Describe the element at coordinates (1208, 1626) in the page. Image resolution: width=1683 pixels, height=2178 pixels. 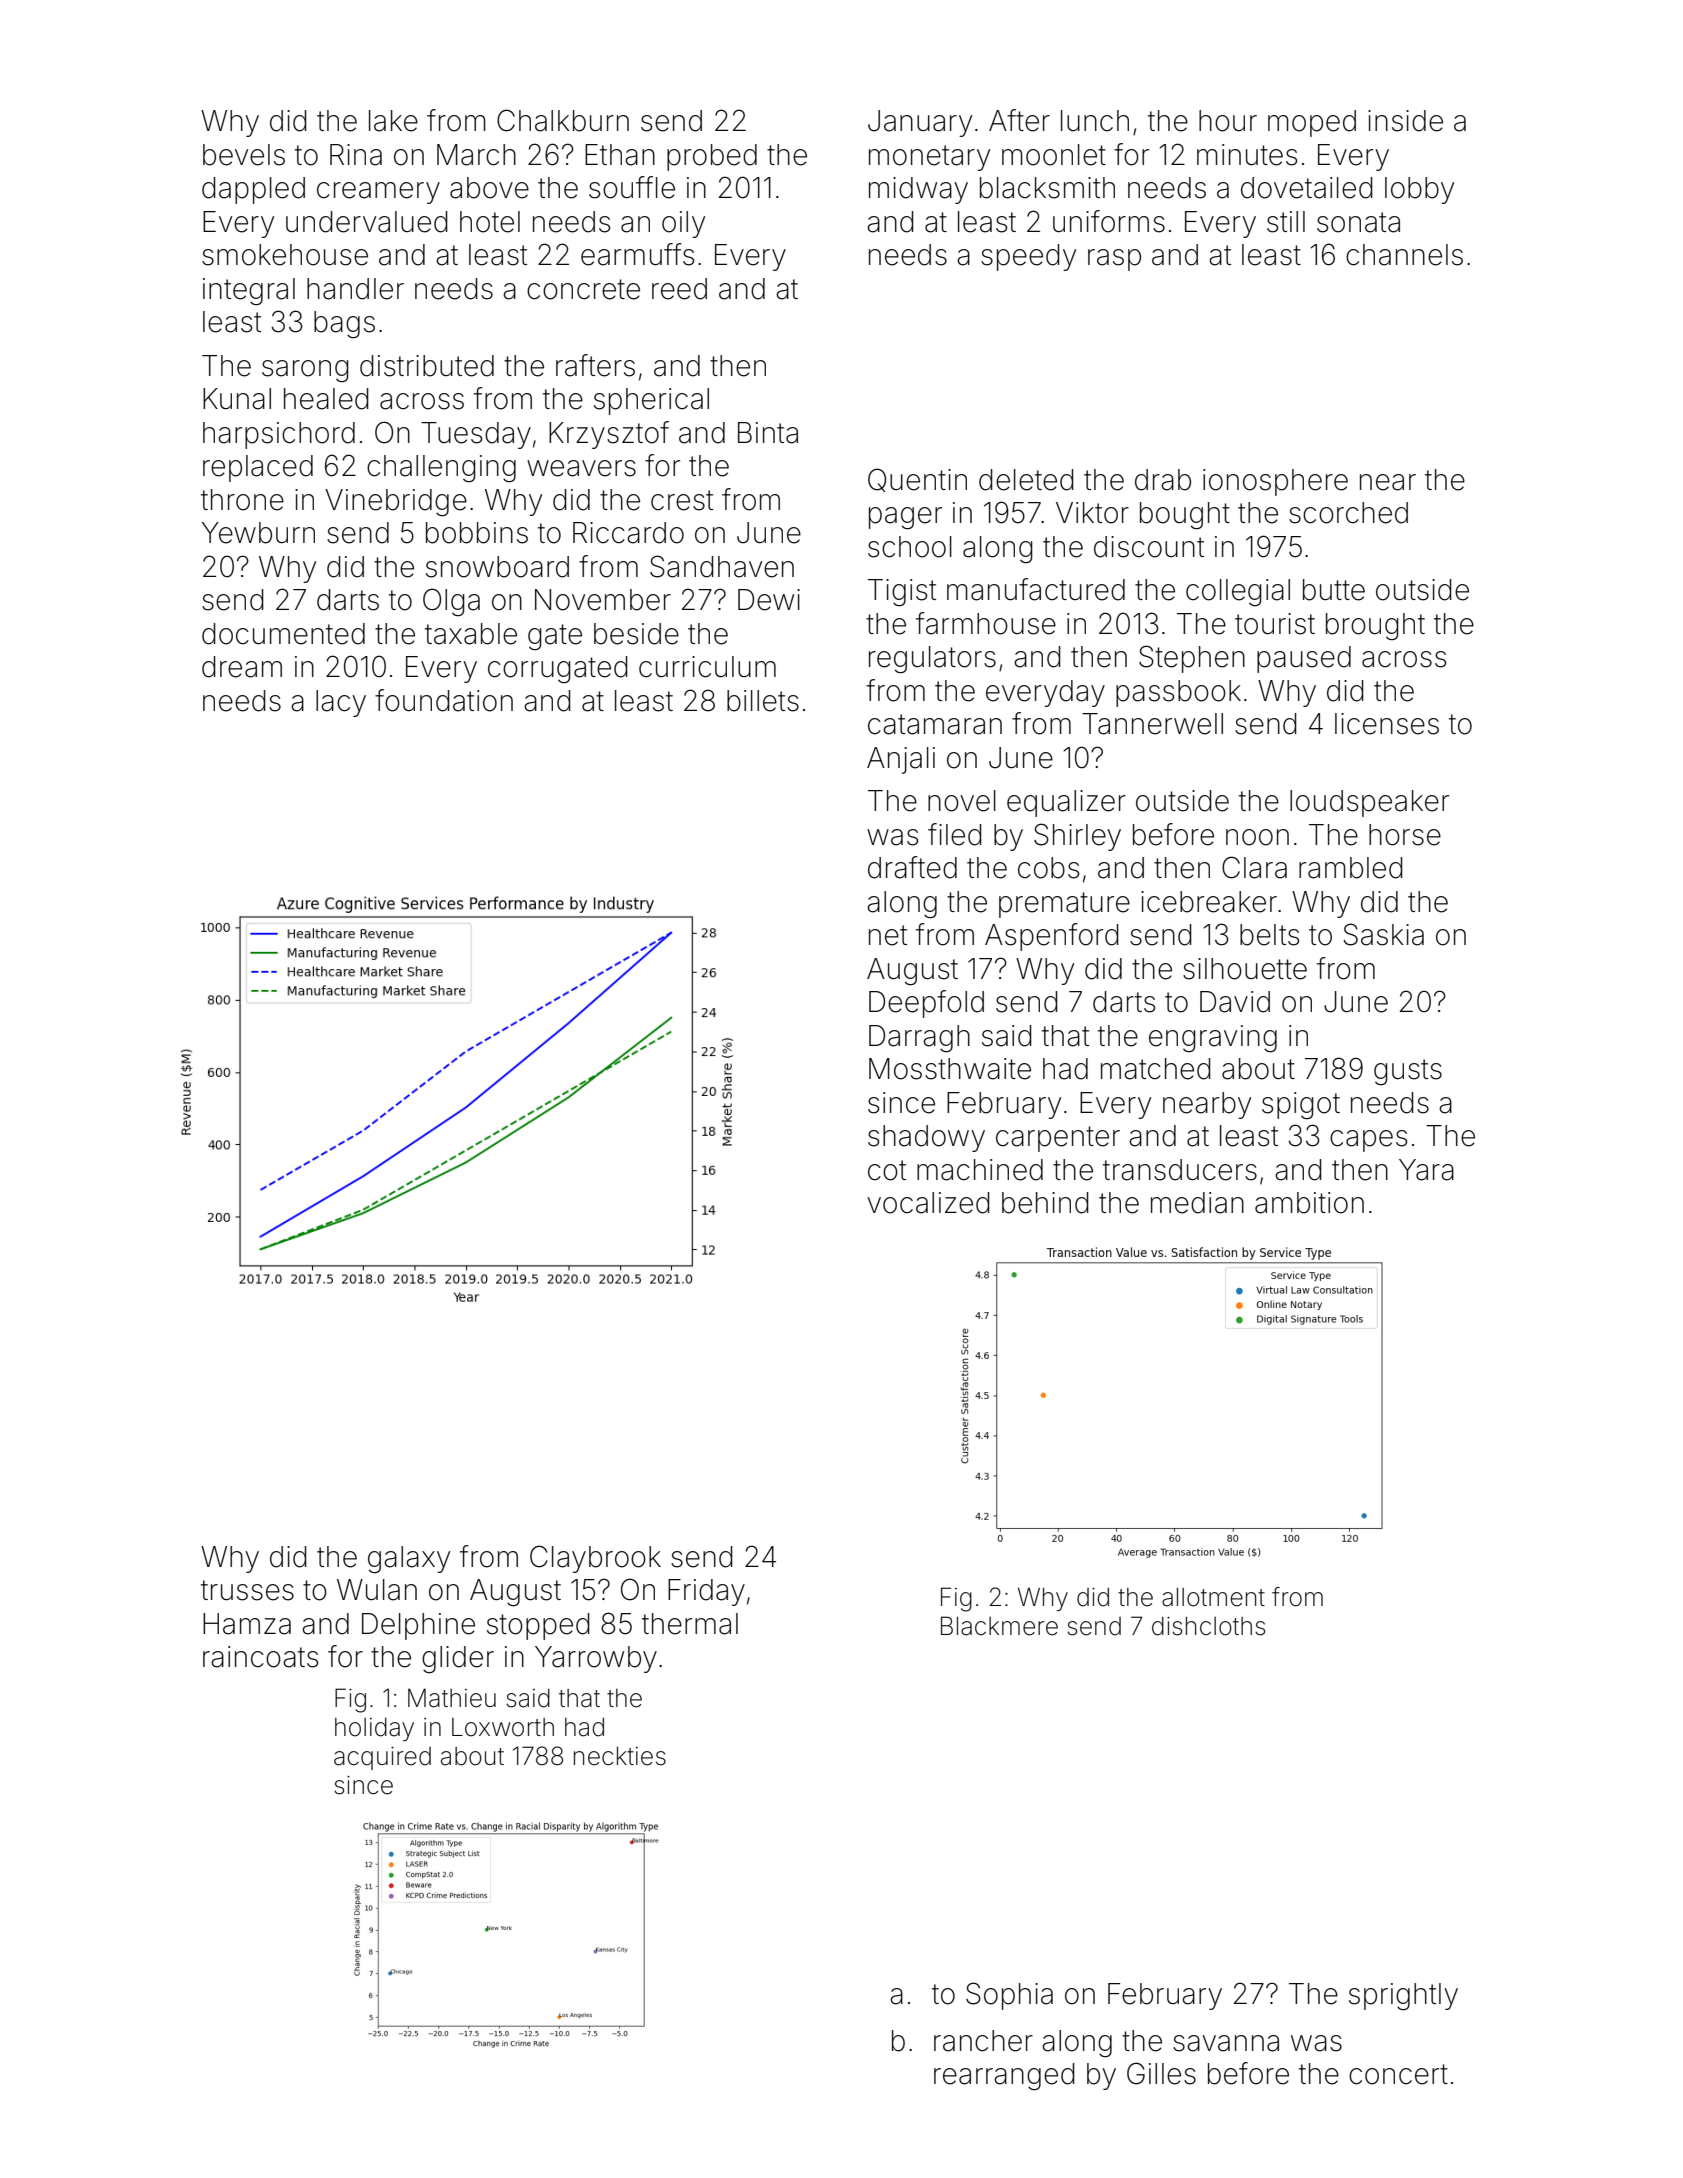
I see `dishcloths` at that location.
